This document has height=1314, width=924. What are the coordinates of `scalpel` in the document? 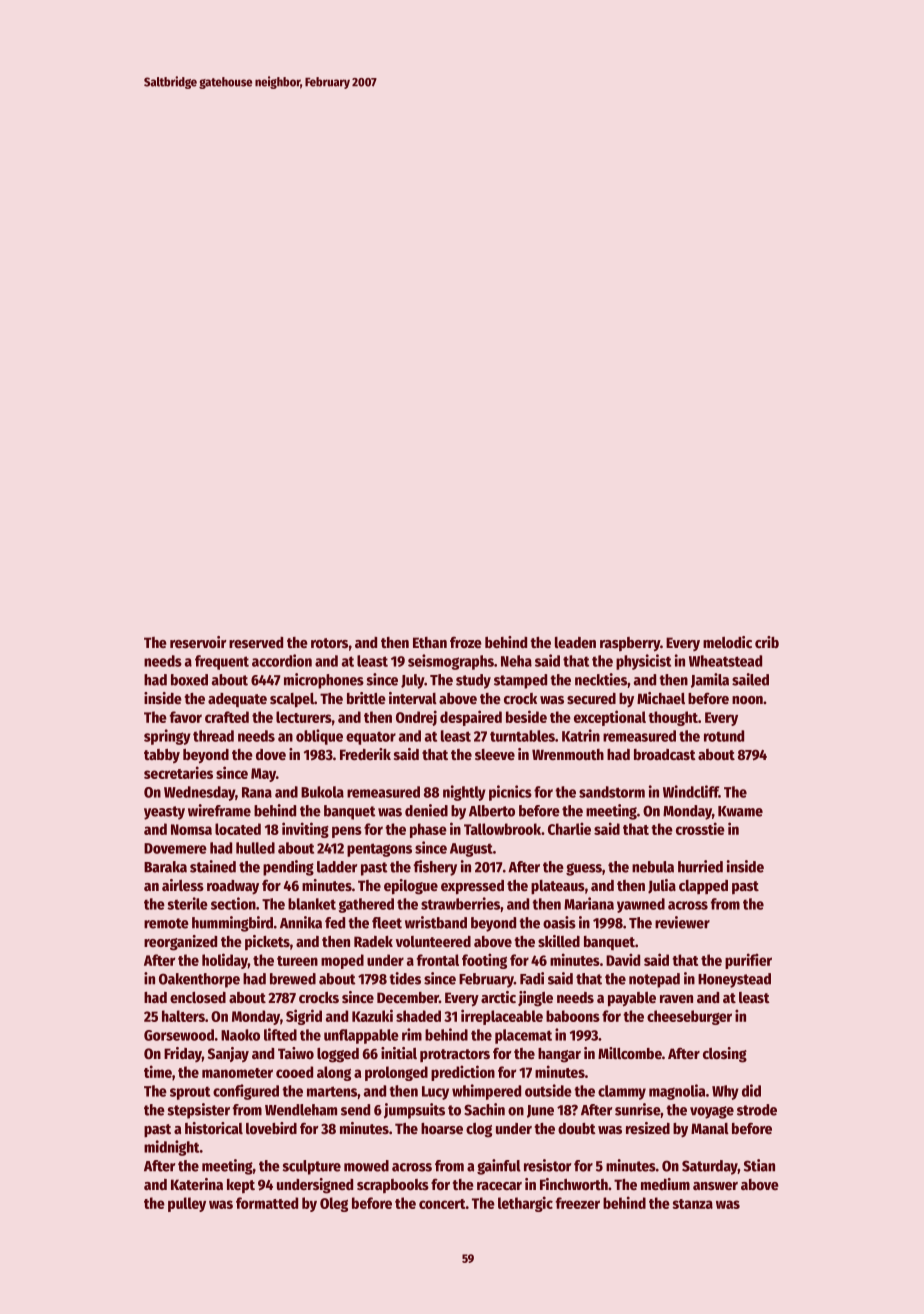 It's located at (292, 700).
